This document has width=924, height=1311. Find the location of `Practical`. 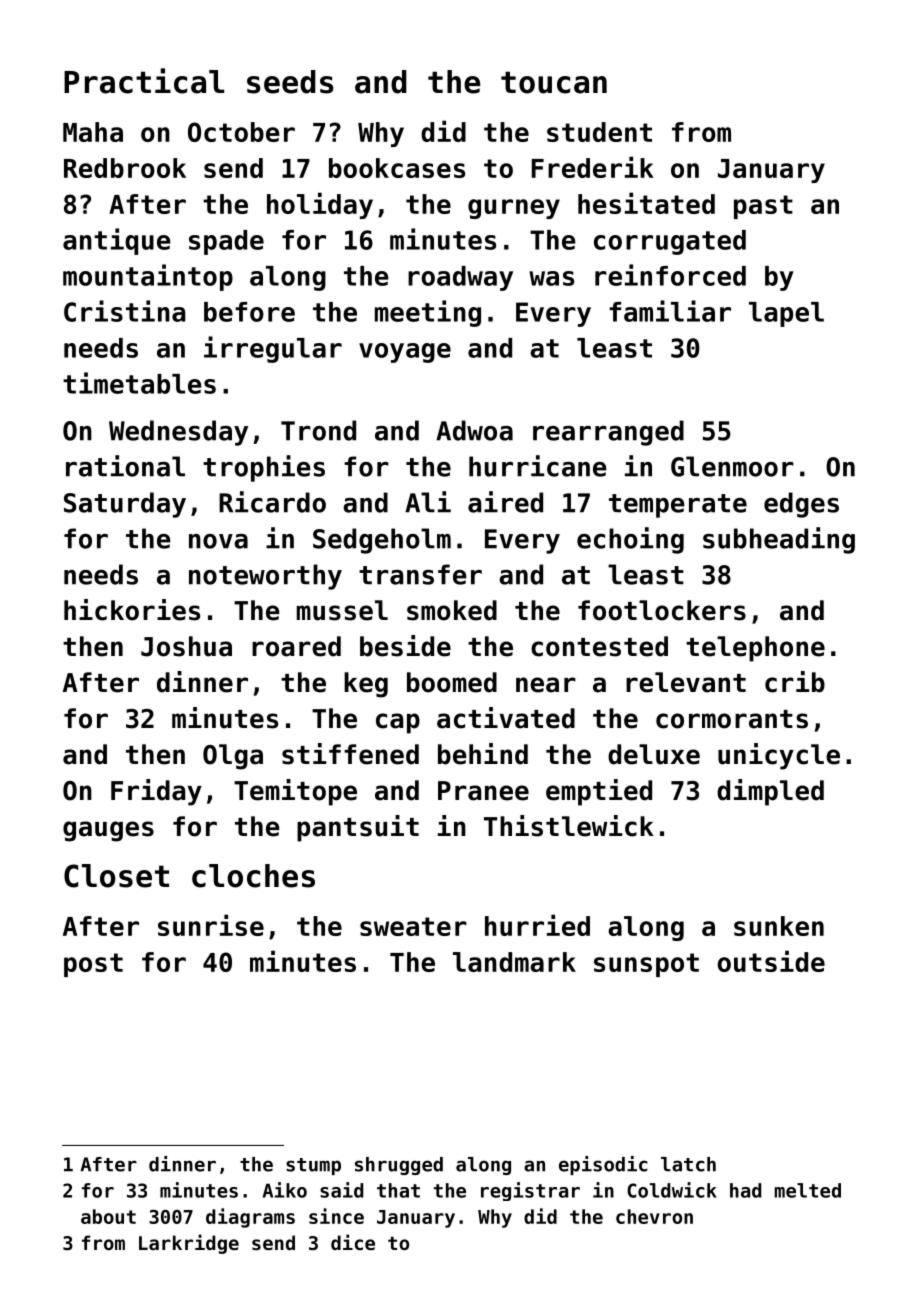

Practical is located at coordinates (144, 81).
